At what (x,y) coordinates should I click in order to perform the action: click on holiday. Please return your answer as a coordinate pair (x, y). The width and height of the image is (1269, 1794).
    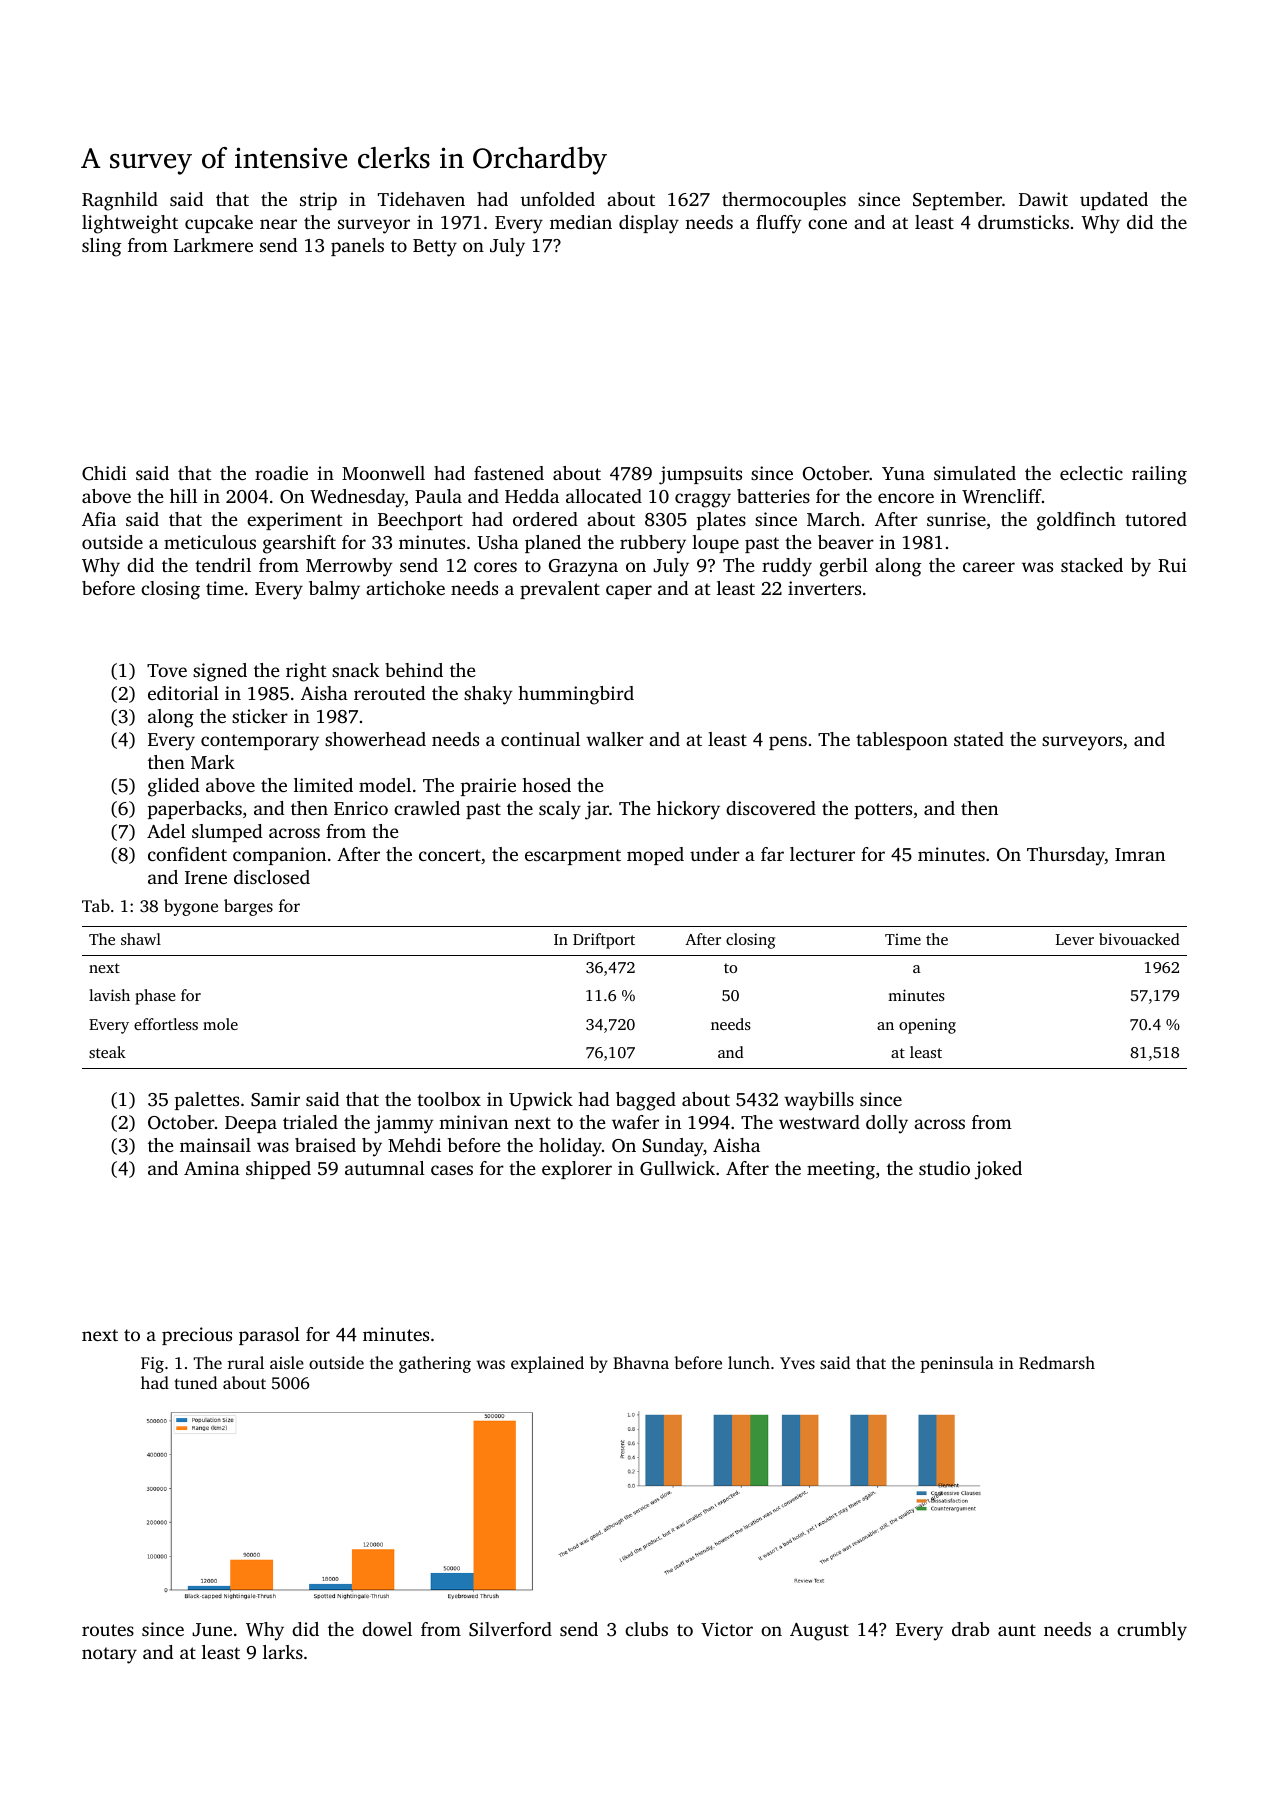
    Looking at the image, I should click on (570, 1147).
